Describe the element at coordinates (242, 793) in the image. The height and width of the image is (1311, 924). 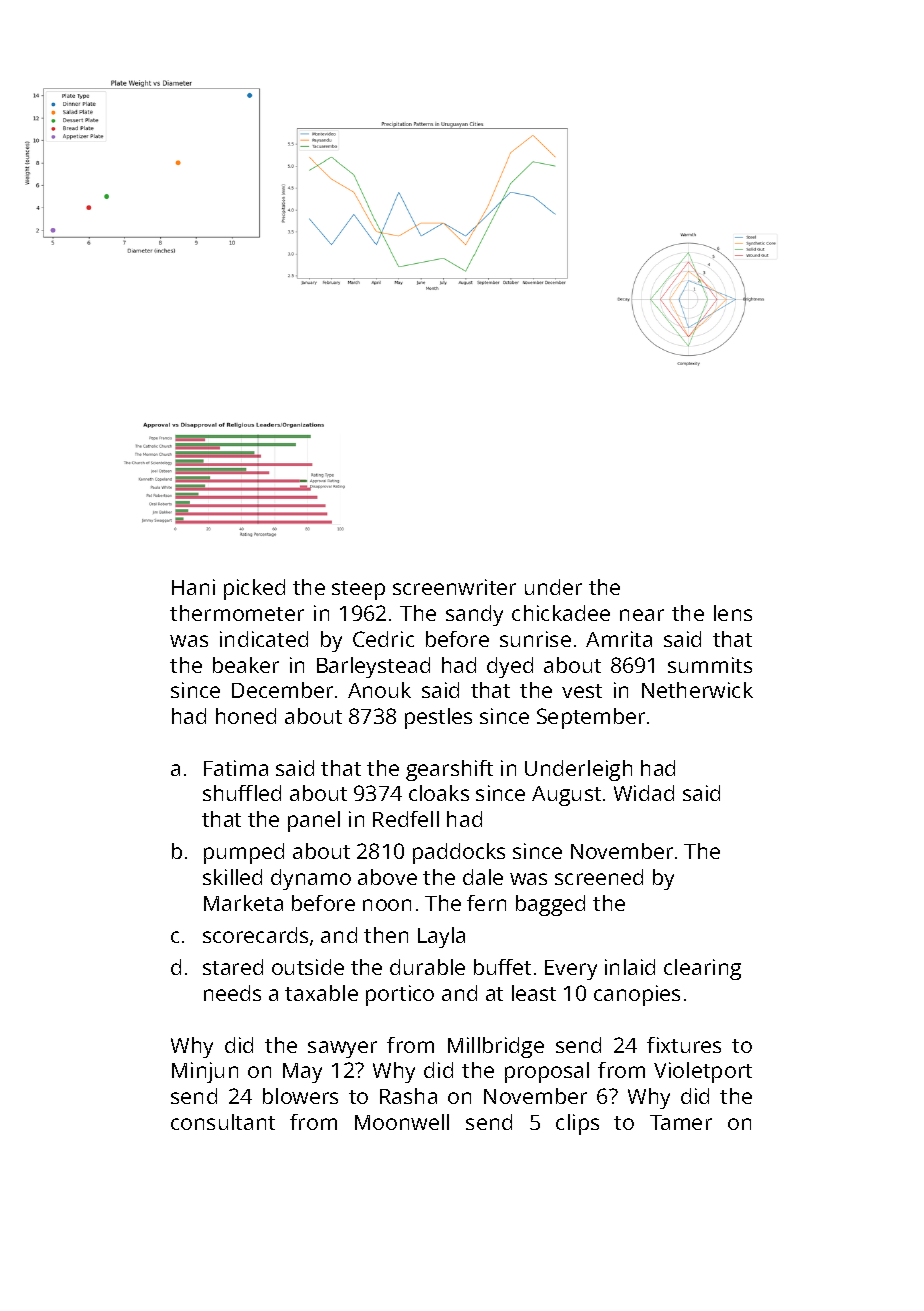
I see `shuffled` at that location.
